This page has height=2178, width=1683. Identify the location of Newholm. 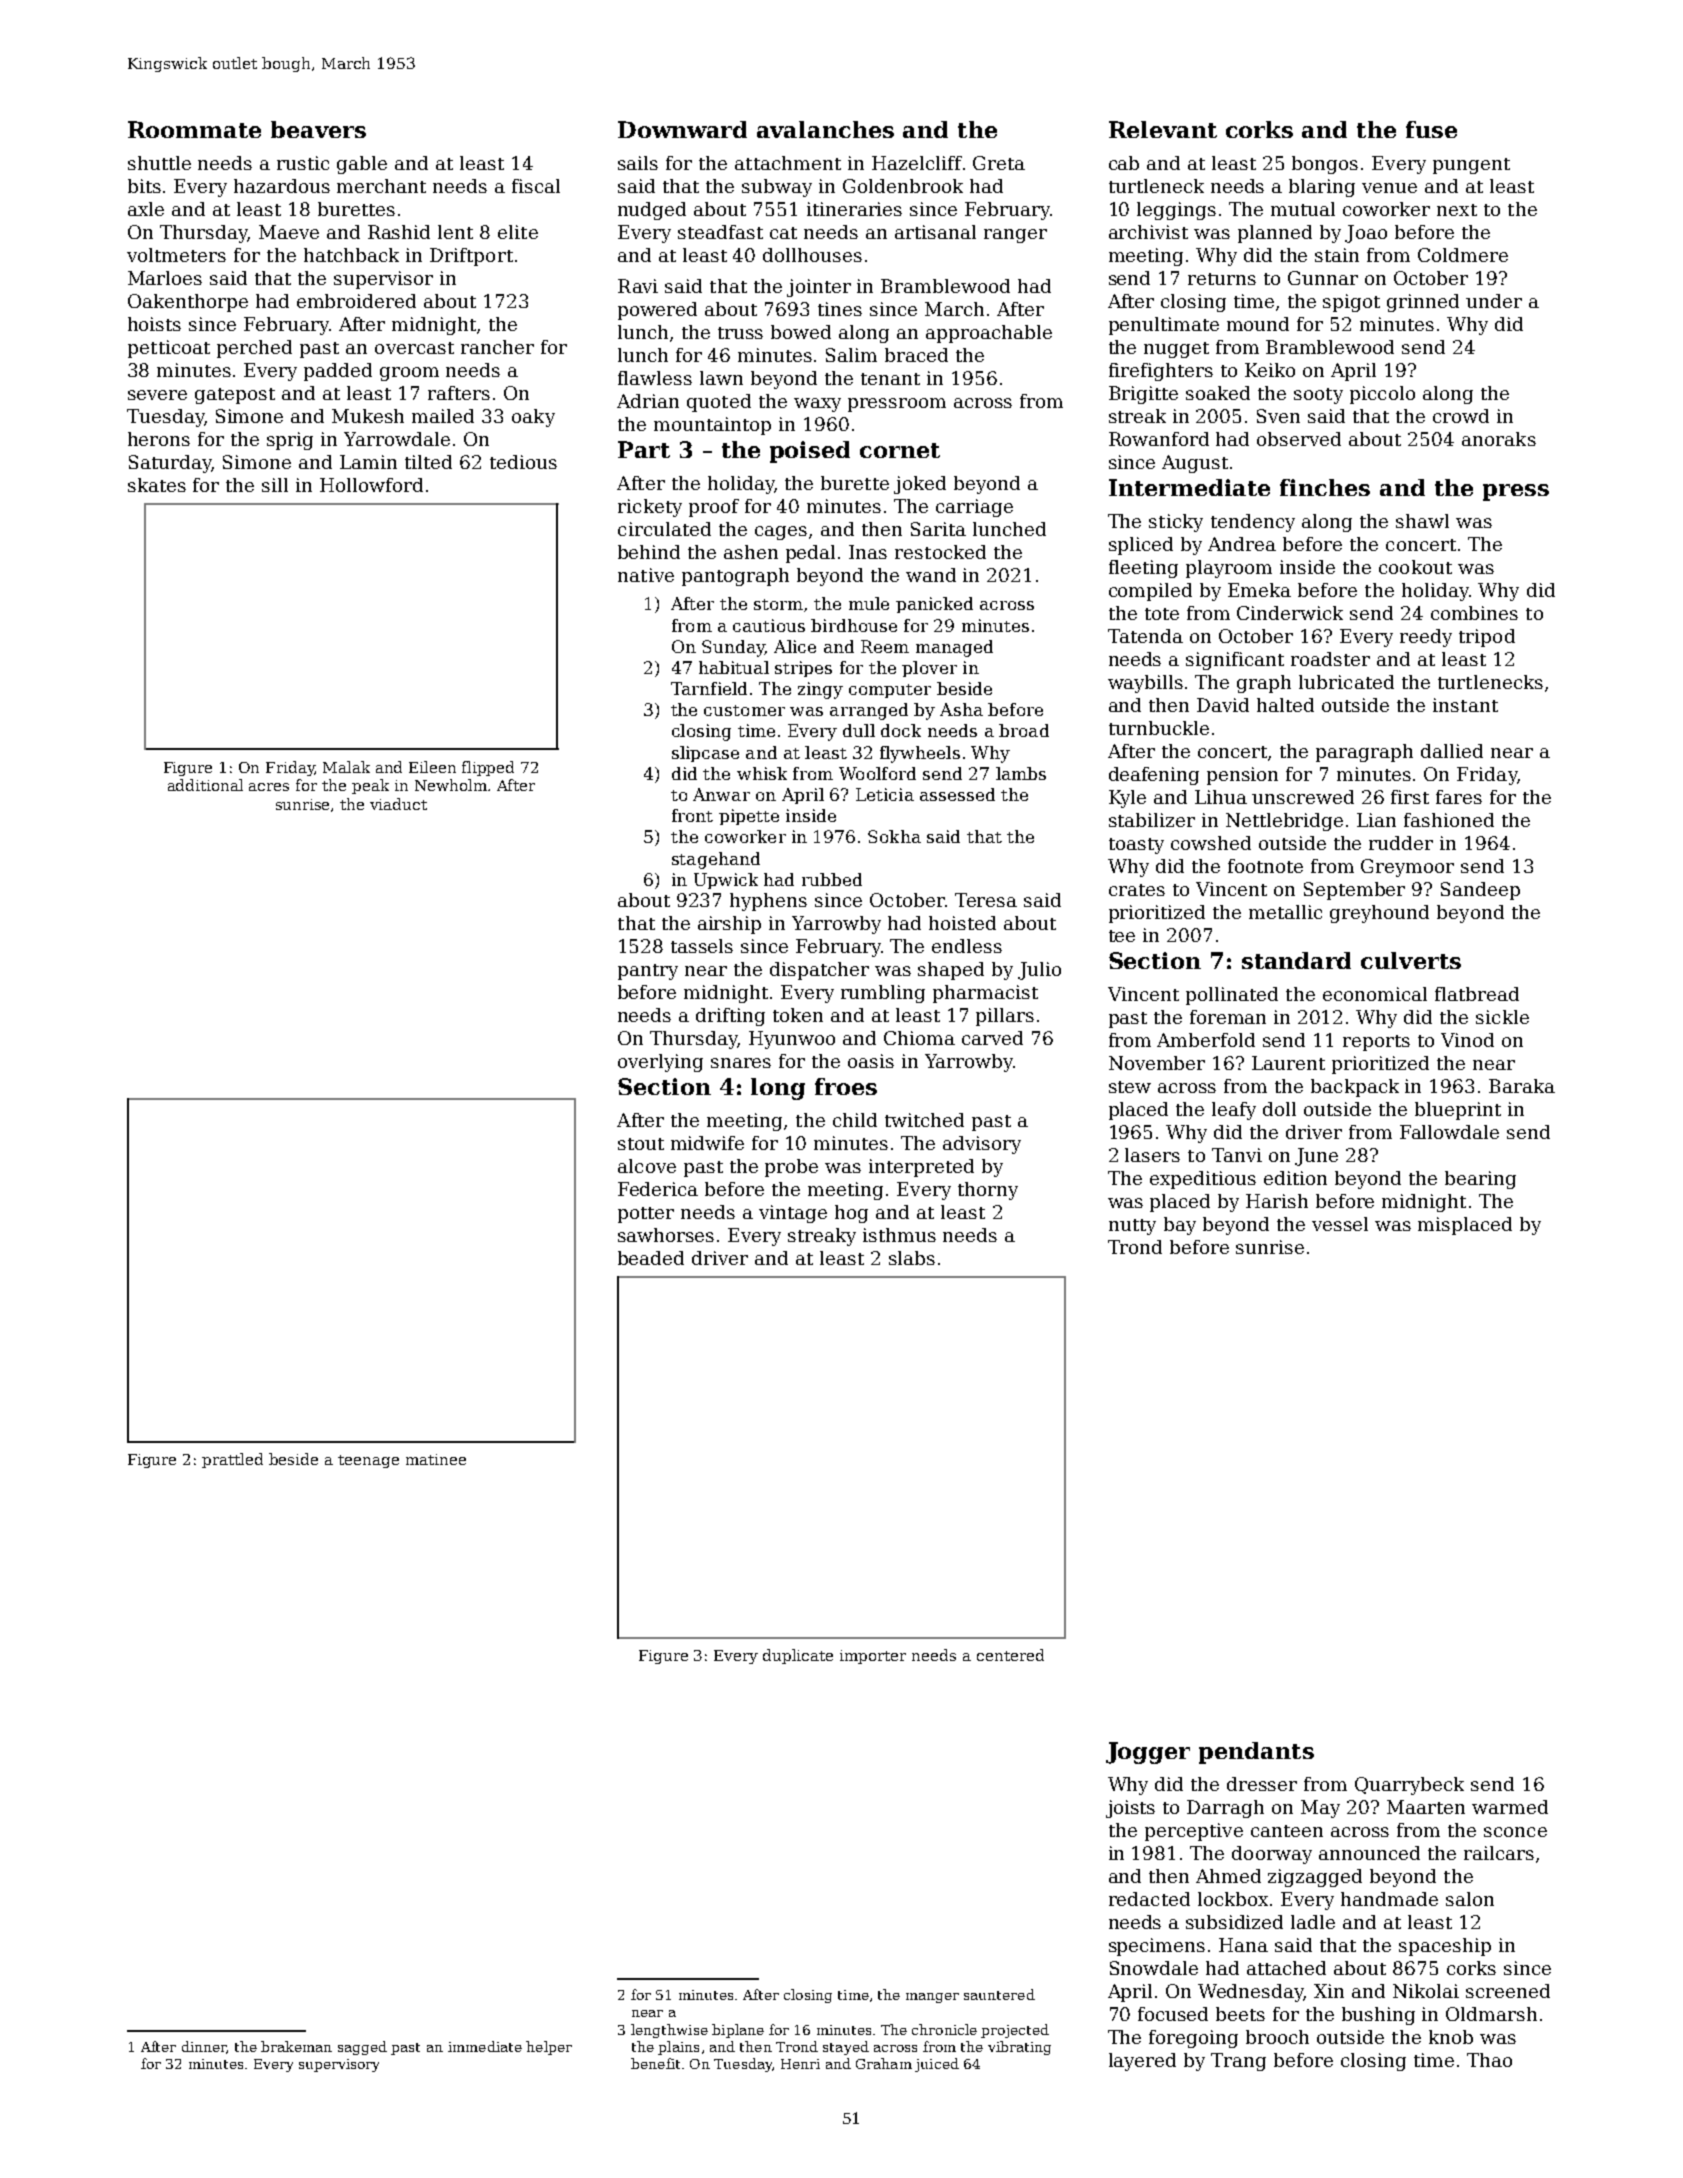
(451, 785).
